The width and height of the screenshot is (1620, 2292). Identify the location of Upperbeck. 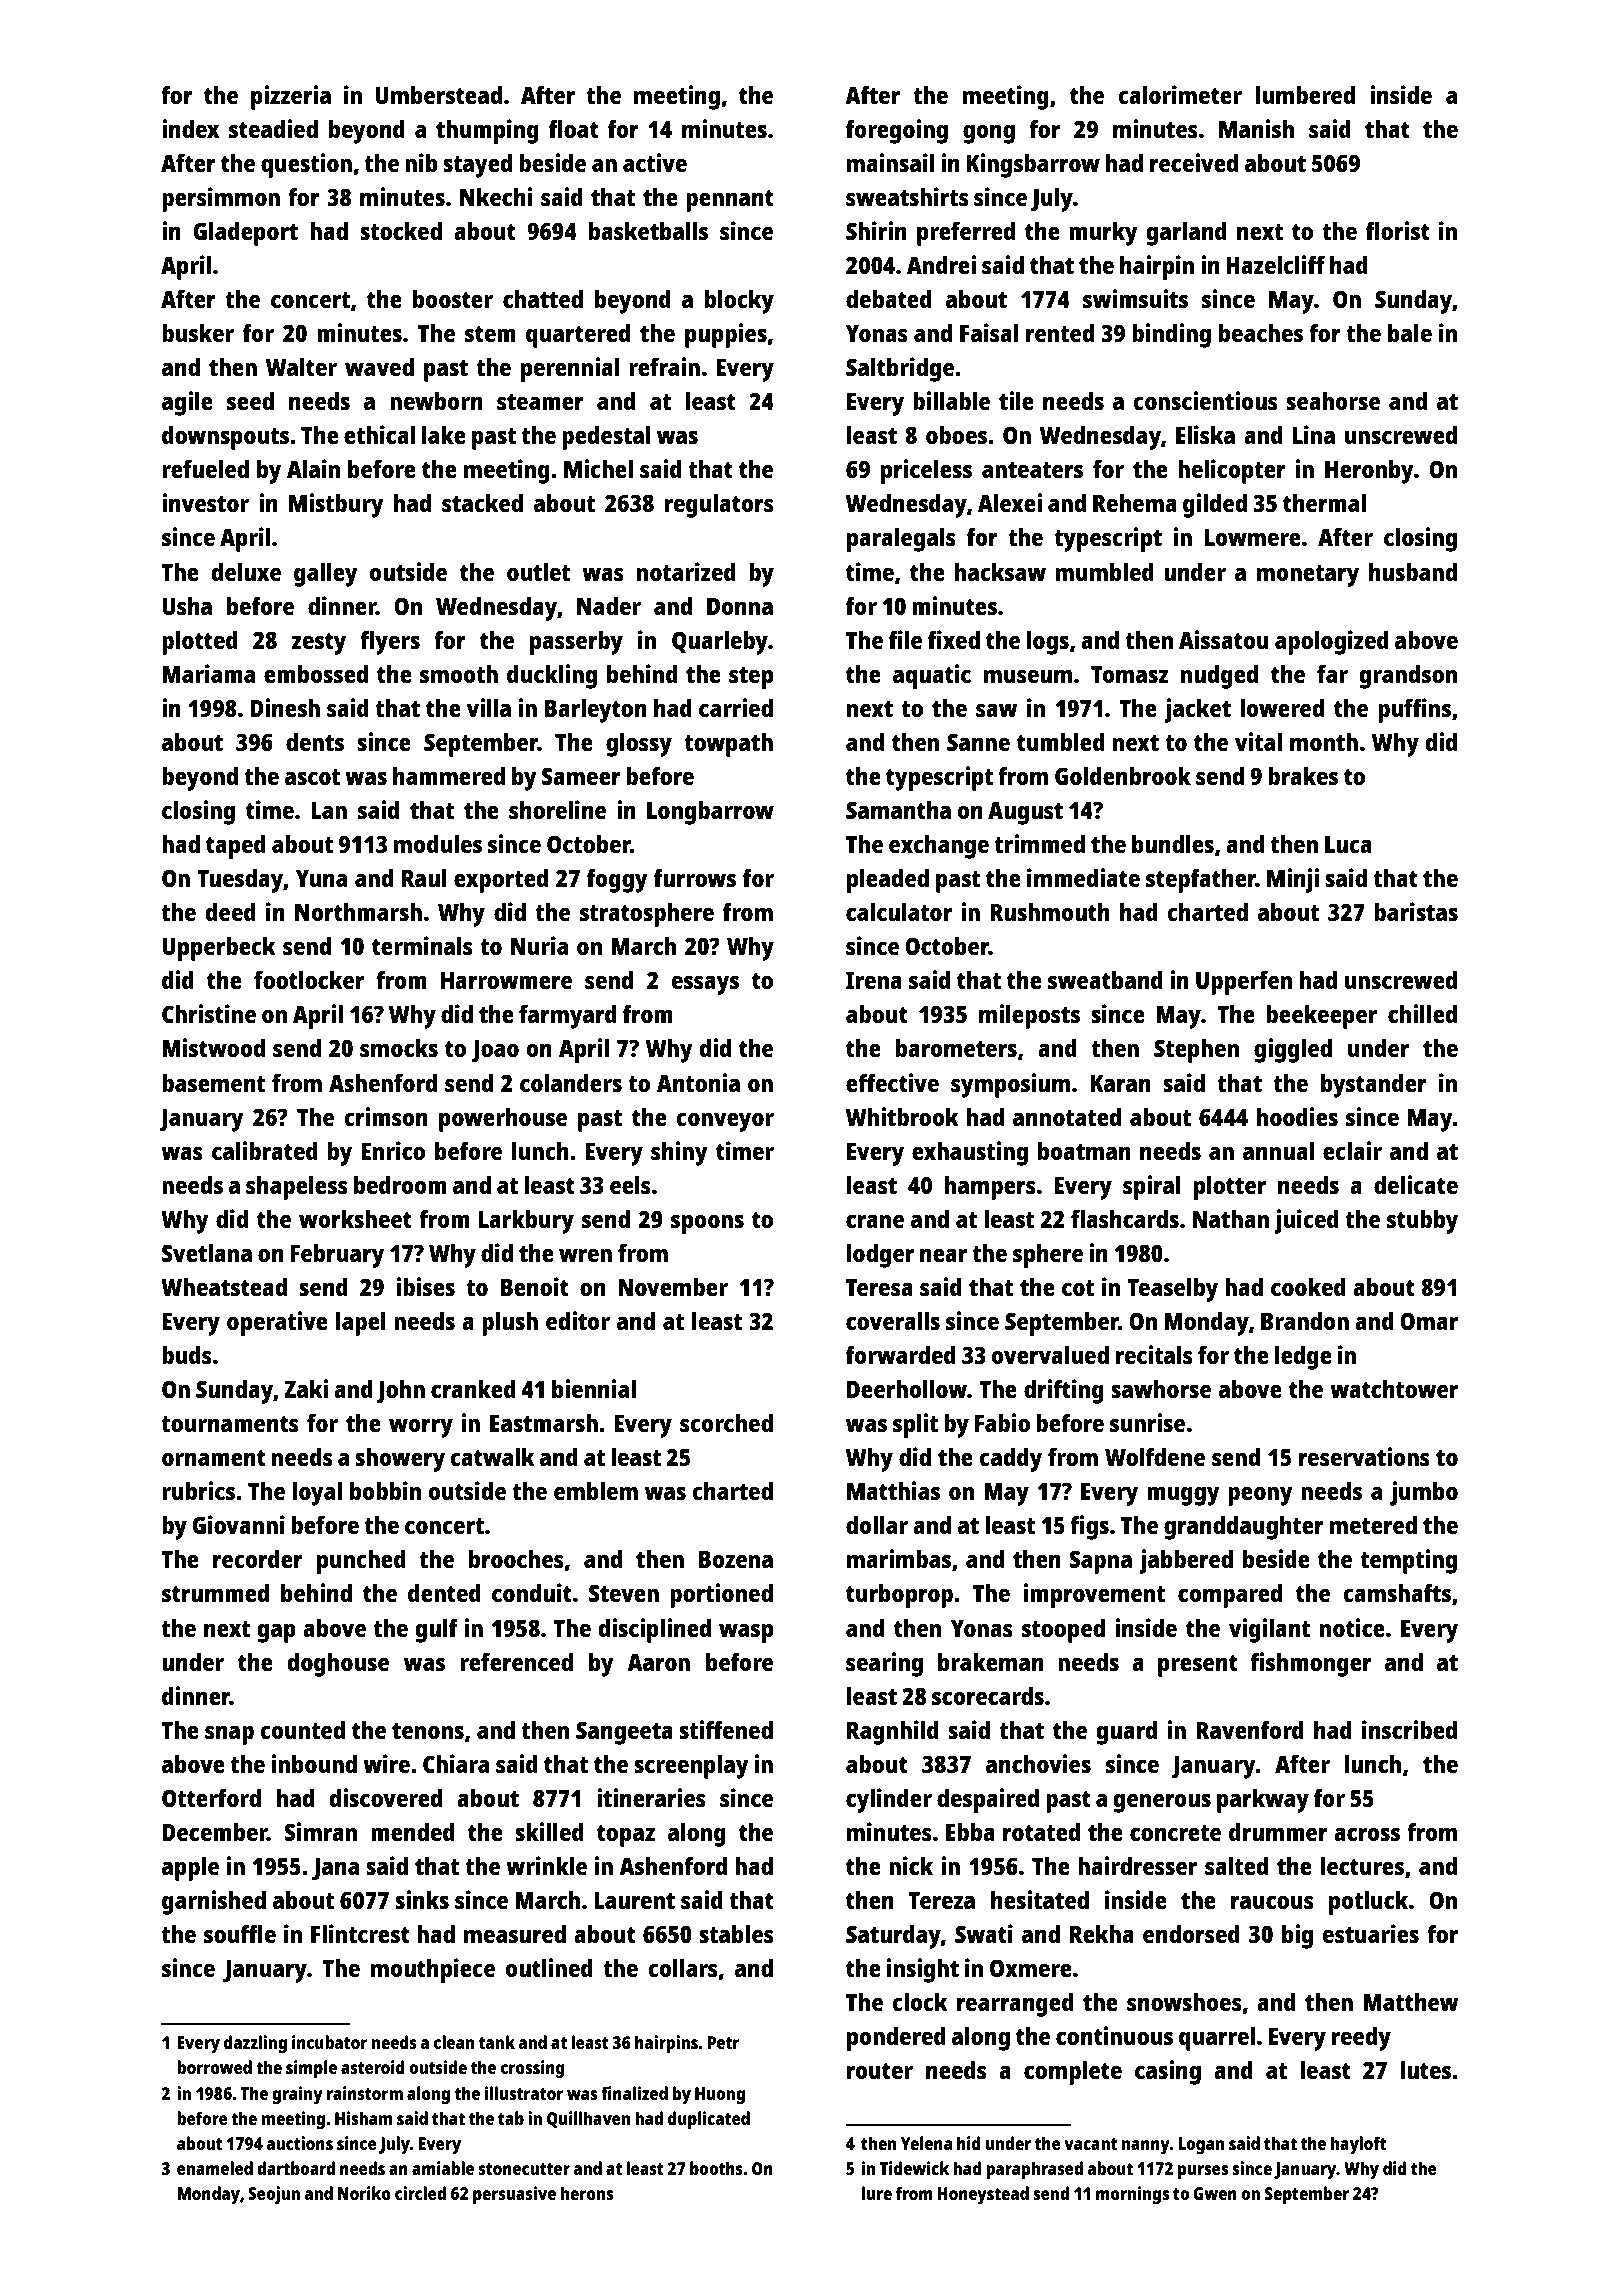
(219, 948).
